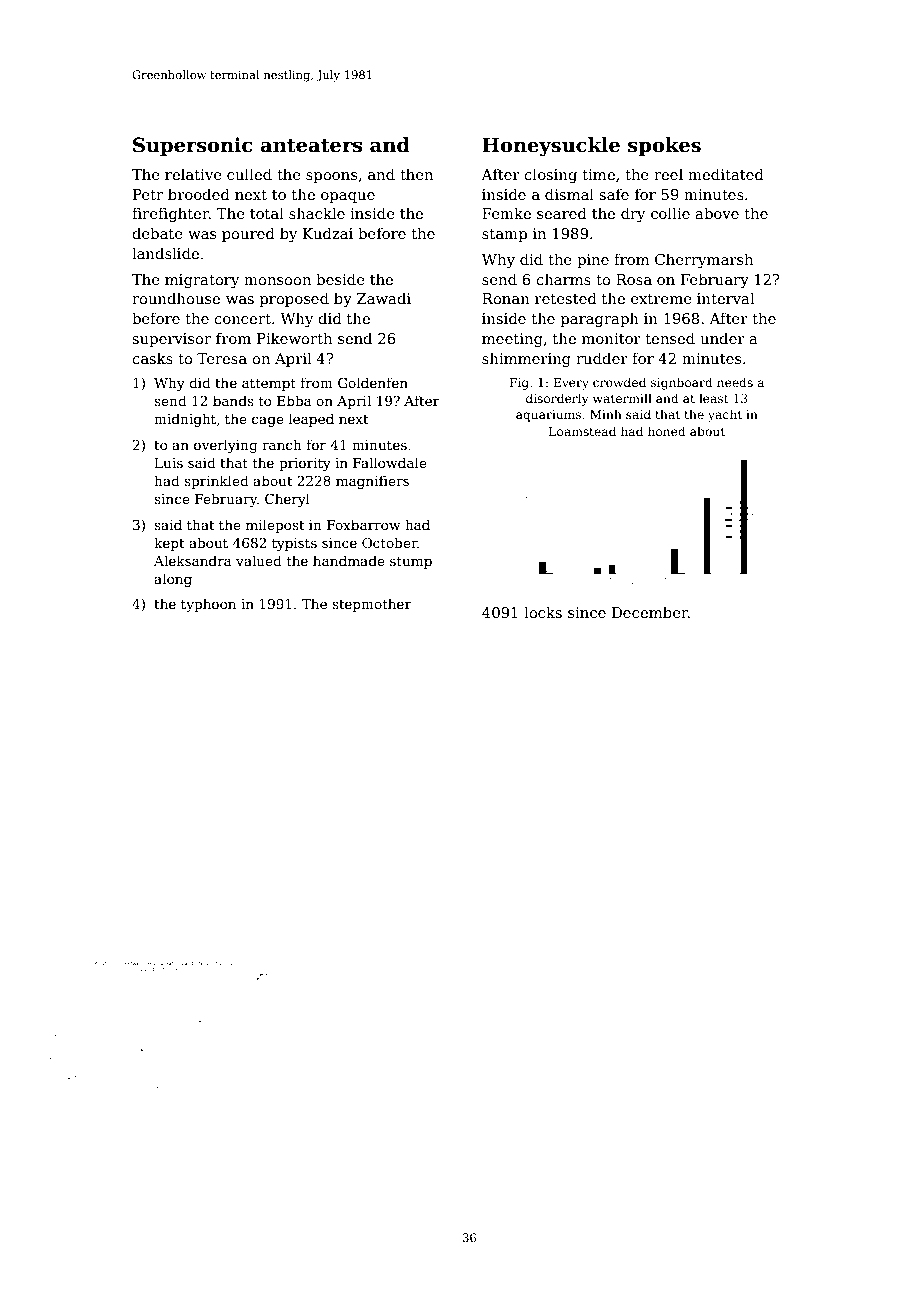  What do you see at coordinates (506, 213) in the page?
I see `Femke` at bounding box center [506, 213].
